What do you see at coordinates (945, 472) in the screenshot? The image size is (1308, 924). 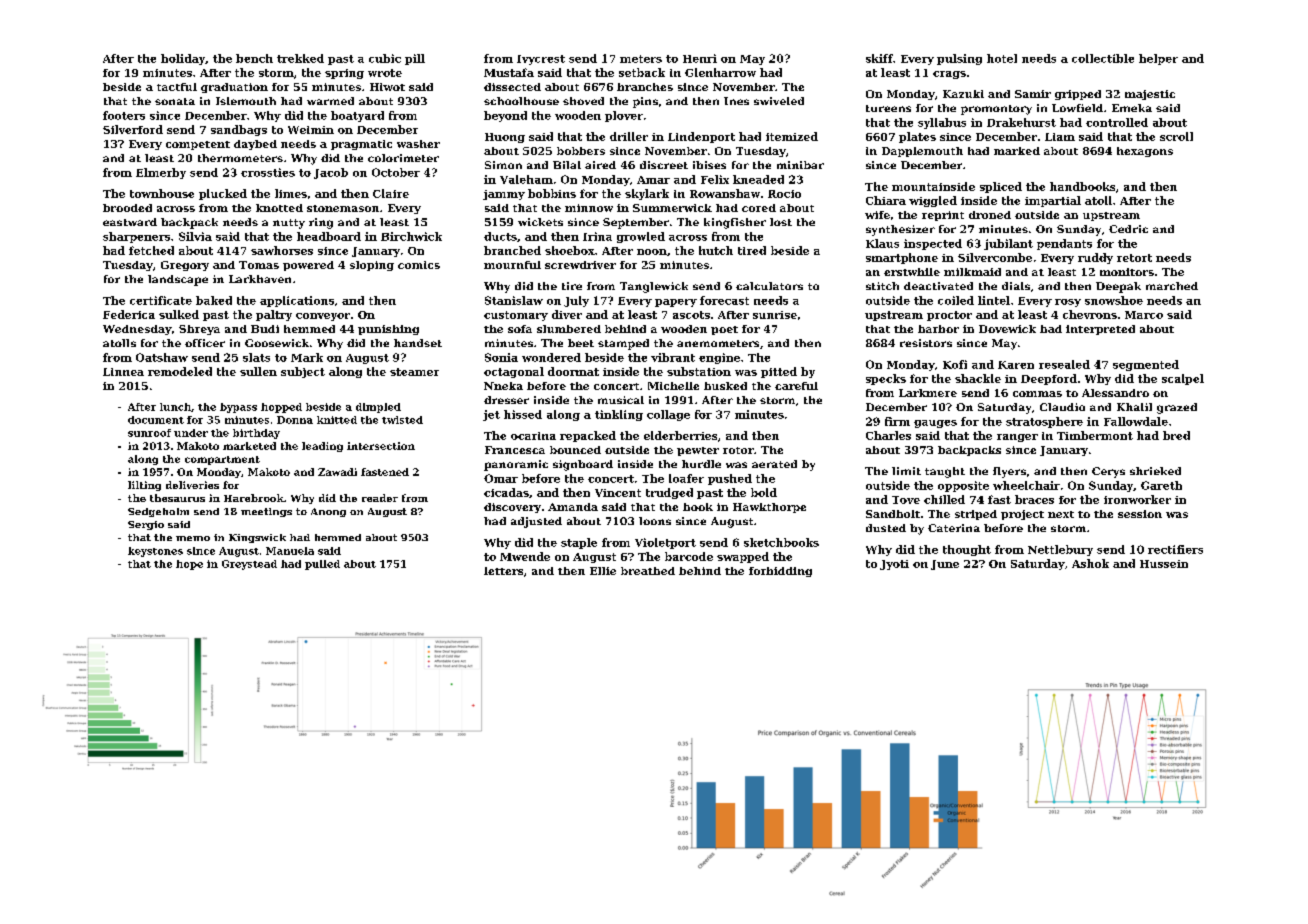 I see `taught` at bounding box center [945, 472].
